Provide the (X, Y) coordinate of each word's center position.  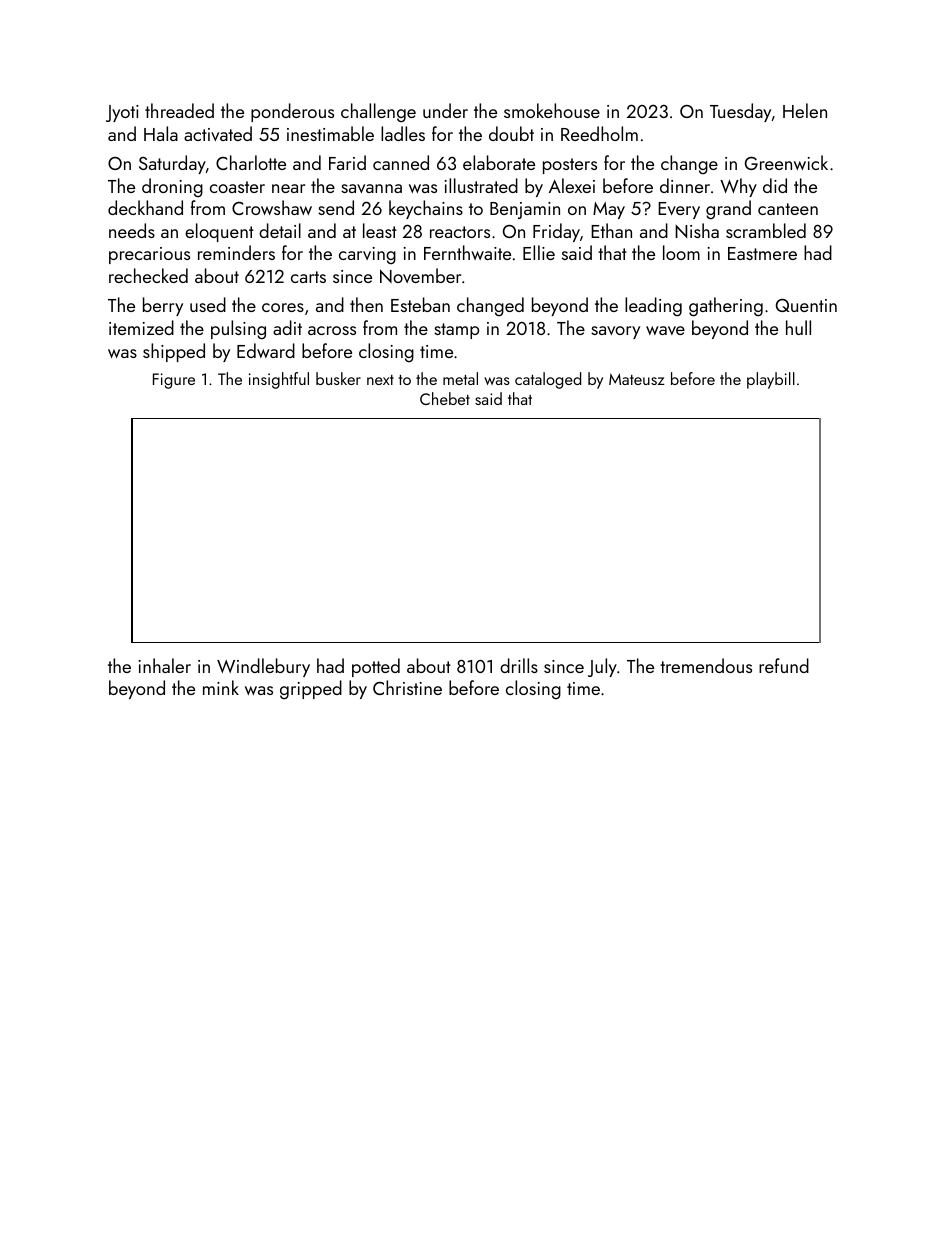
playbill (771, 380)
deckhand (145, 207)
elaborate (499, 162)
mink (221, 687)
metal (460, 378)
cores (283, 307)
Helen (805, 110)
